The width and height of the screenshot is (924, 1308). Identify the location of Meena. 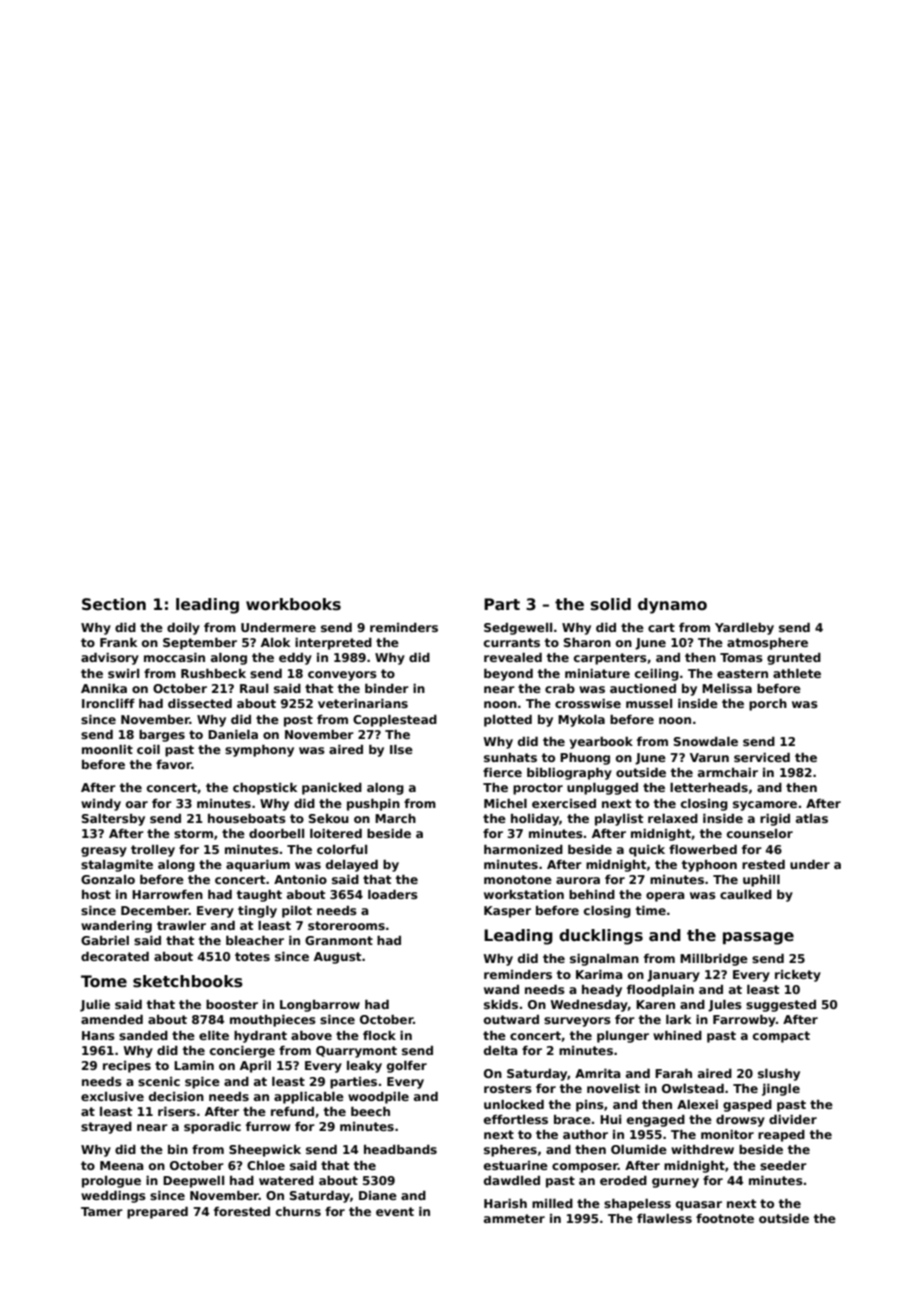
(122, 1165).
